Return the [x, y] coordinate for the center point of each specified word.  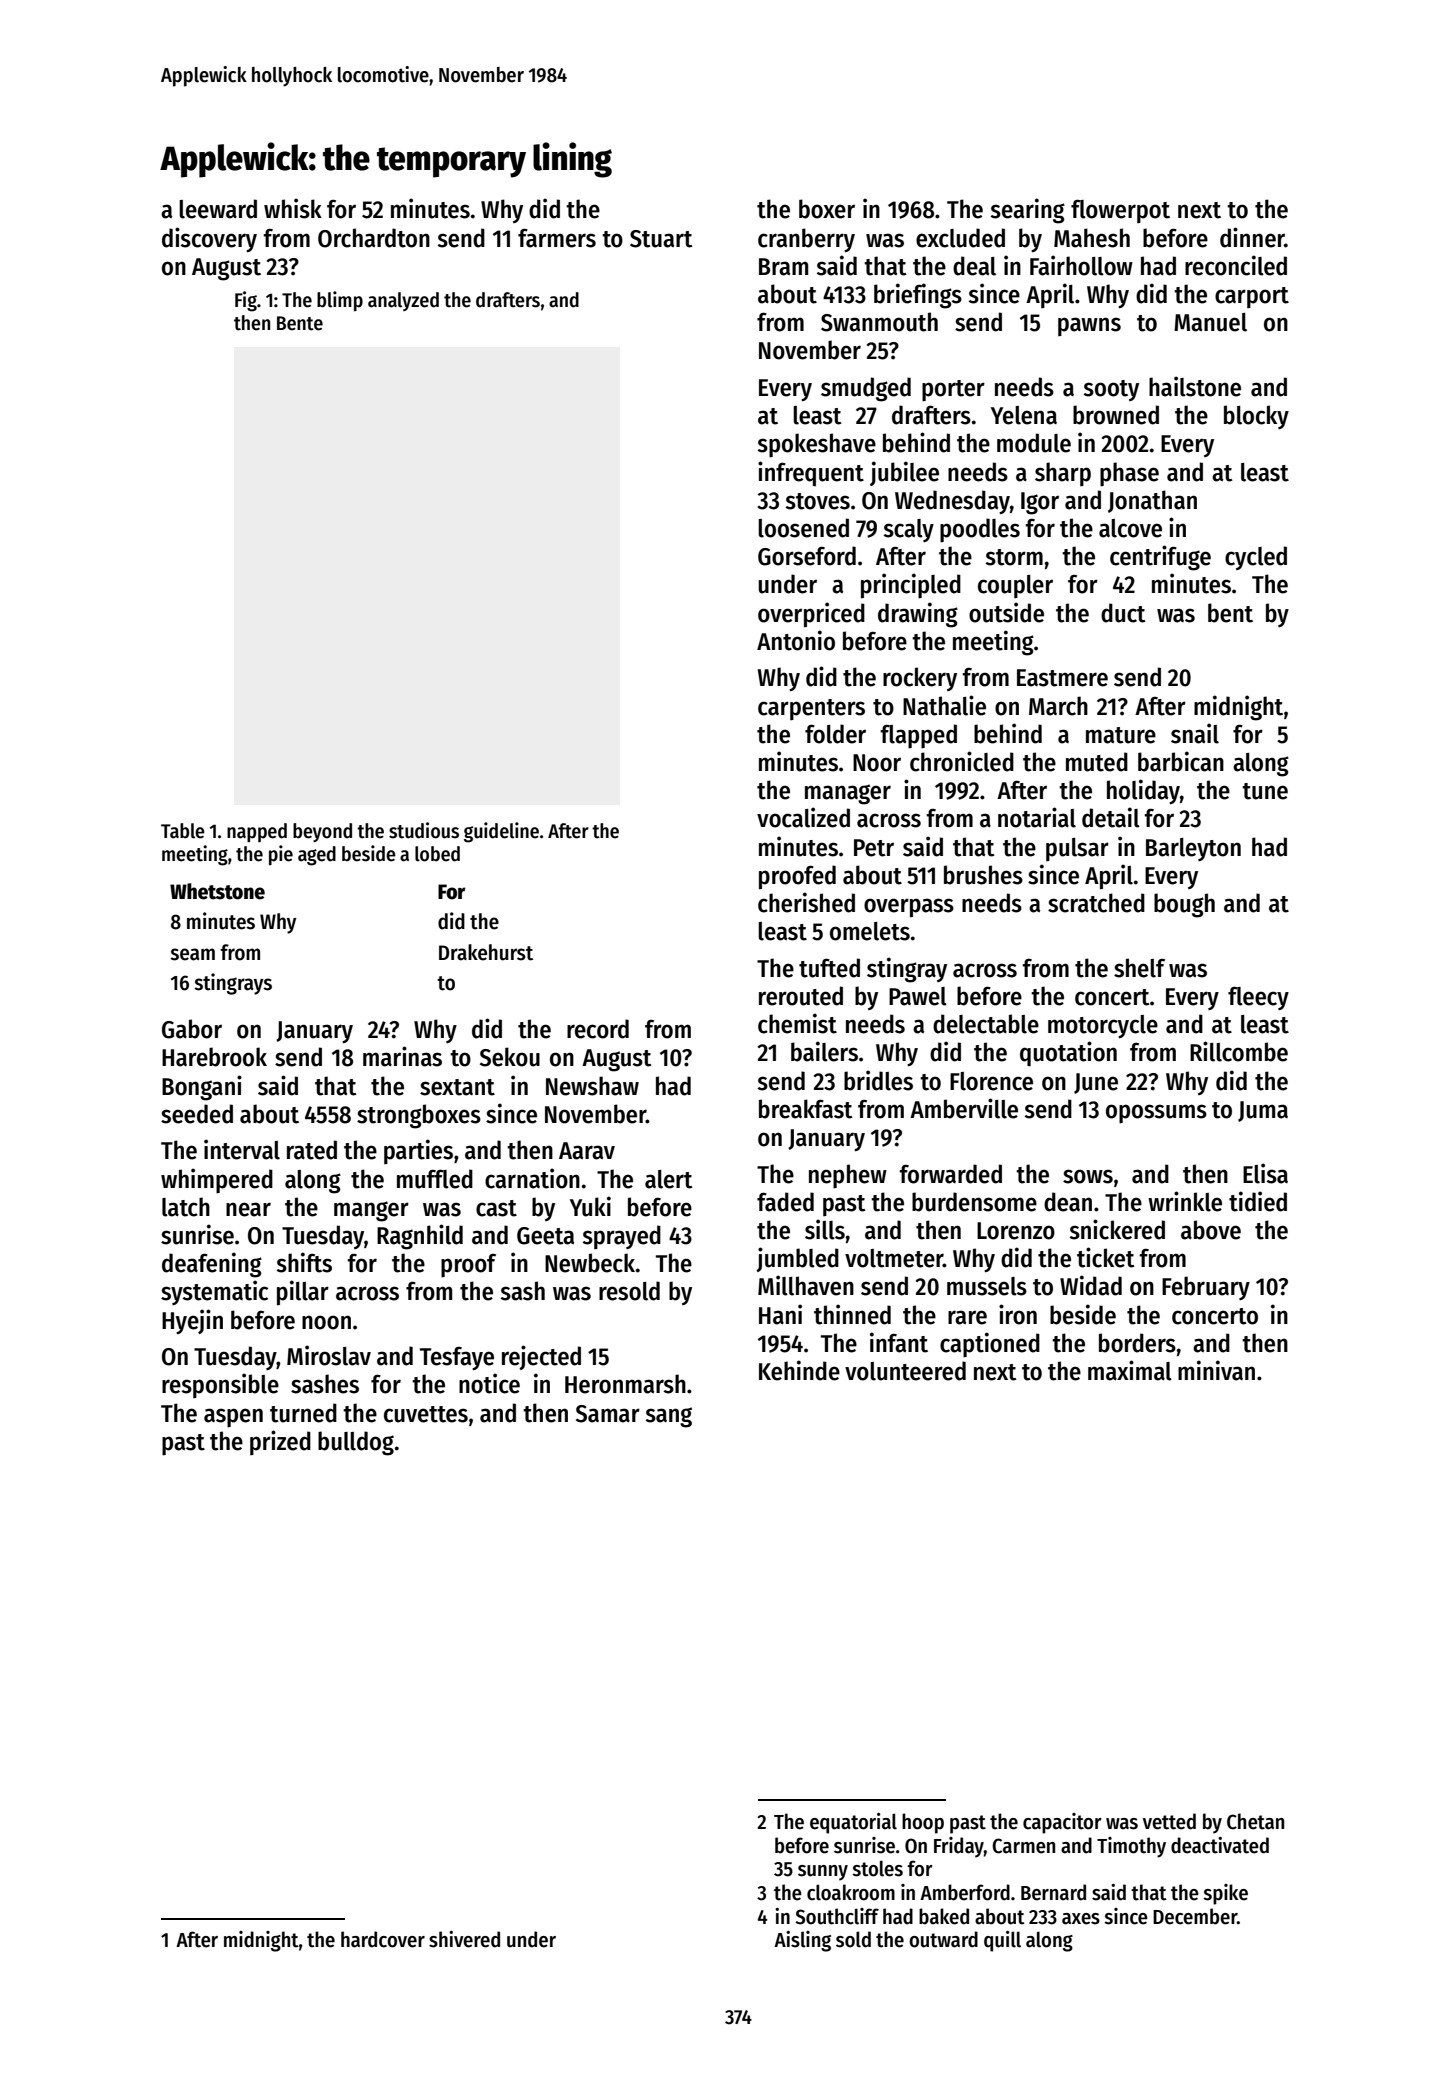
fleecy [1258, 998]
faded [785, 1202]
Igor [1040, 503]
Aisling [802, 1941]
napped [257, 832]
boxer [827, 209]
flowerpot [1120, 211]
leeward [218, 209]
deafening [212, 1265]
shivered [464, 1939]
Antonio [796, 640]
